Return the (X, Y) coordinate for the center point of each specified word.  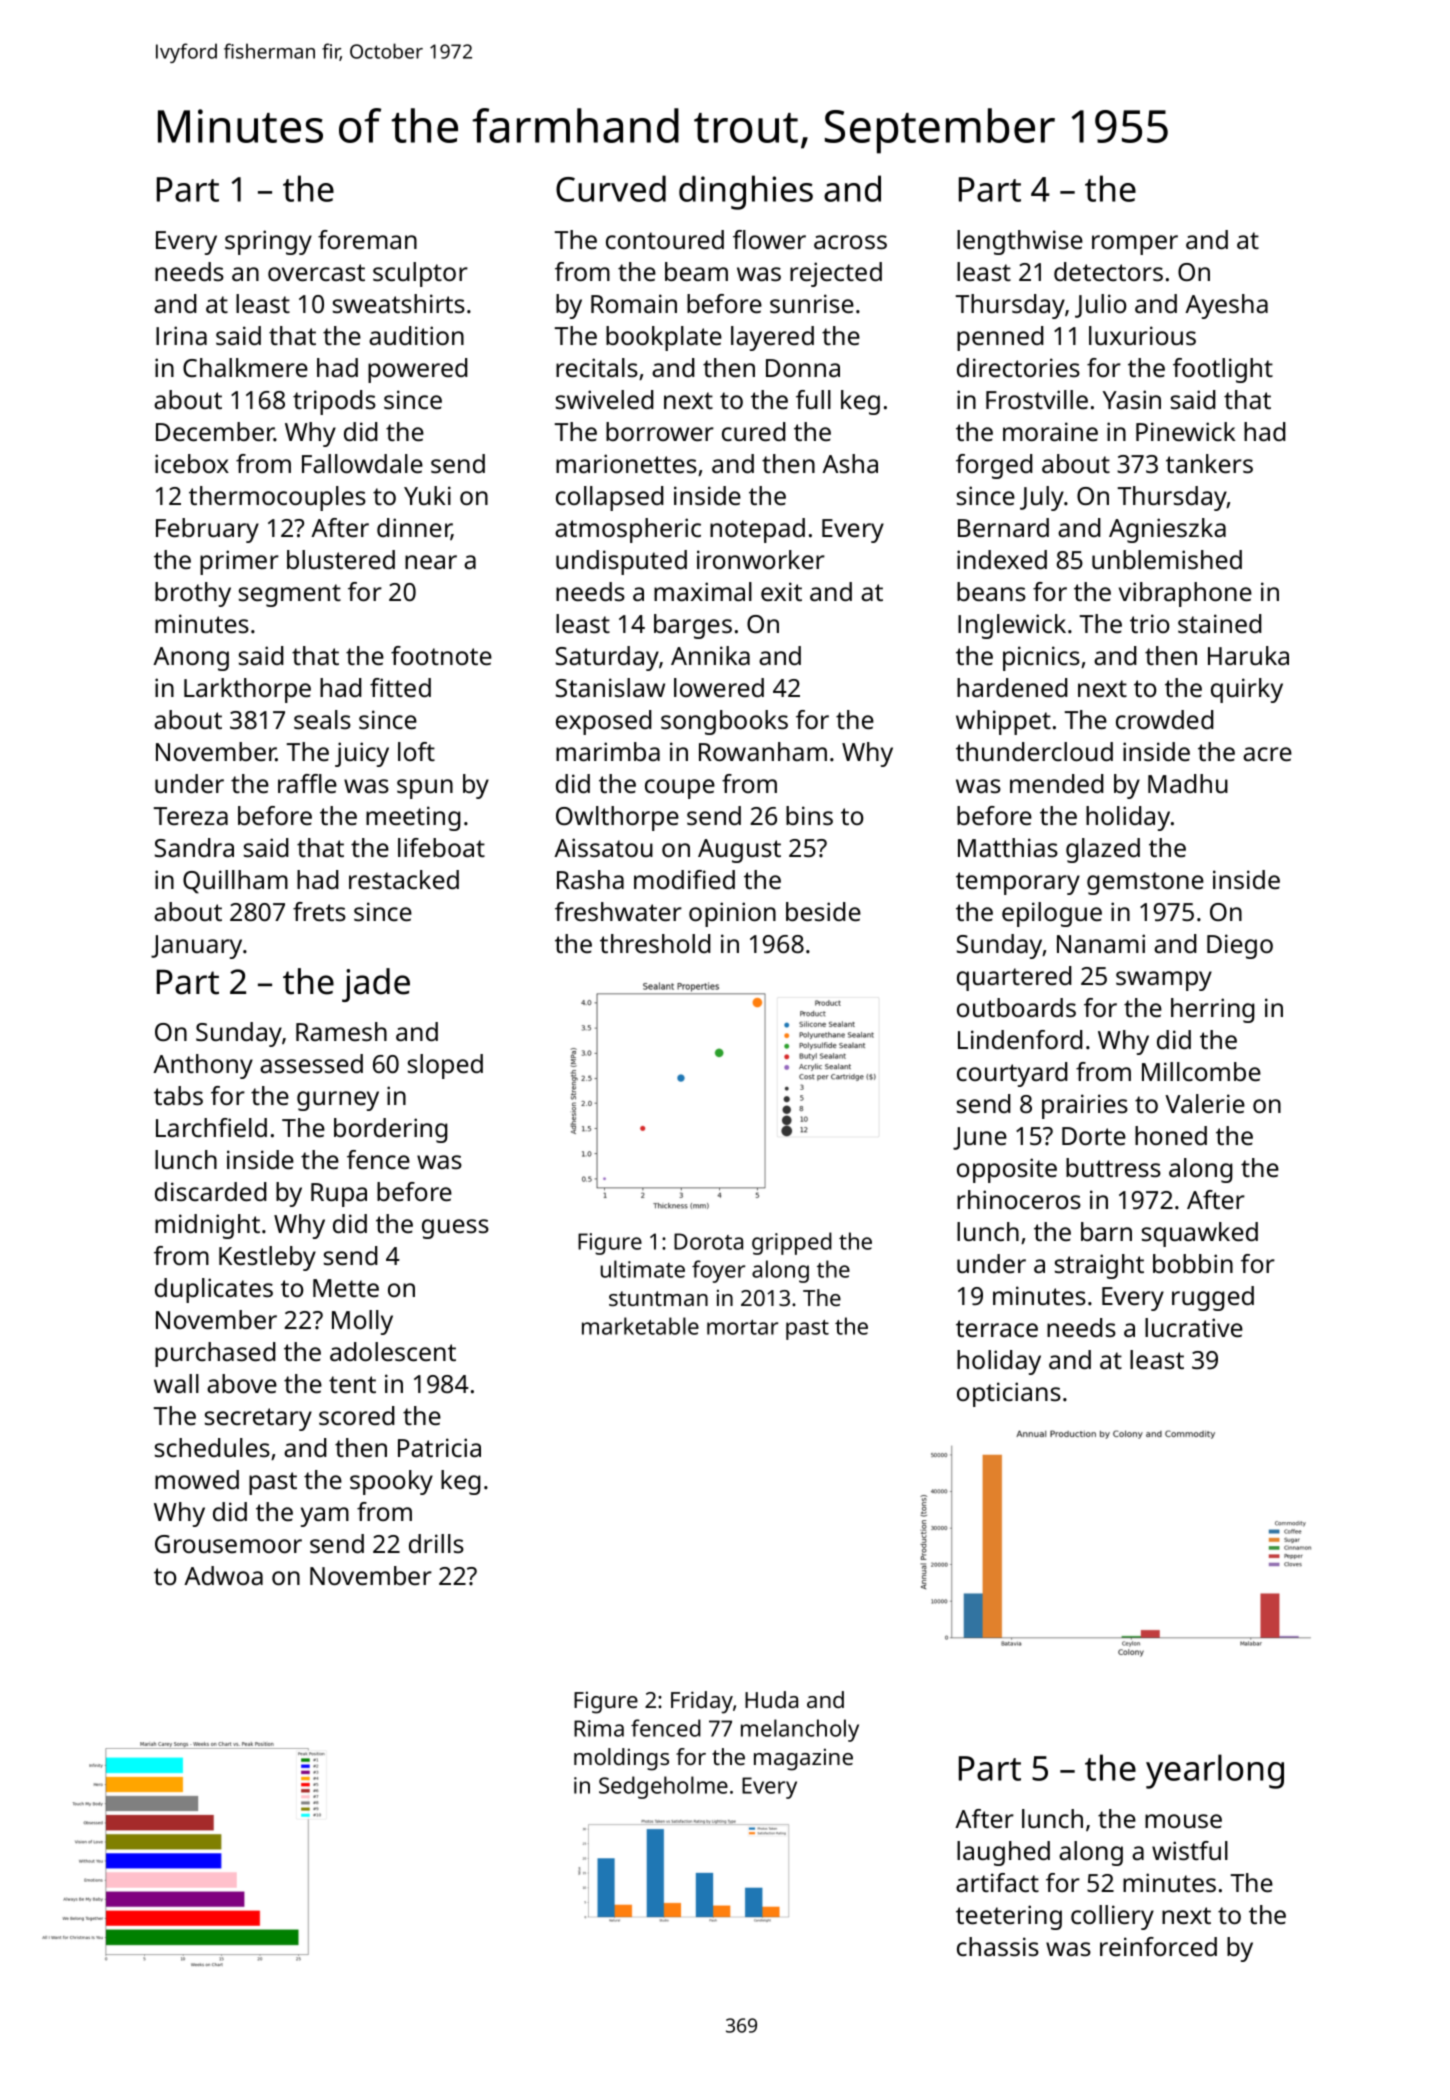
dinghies (746, 192)
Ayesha (1226, 306)
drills (436, 1543)
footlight (1223, 370)
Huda (771, 1699)
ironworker (761, 559)
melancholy (800, 1730)
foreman (367, 239)
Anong (191, 659)
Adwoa (223, 1575)
